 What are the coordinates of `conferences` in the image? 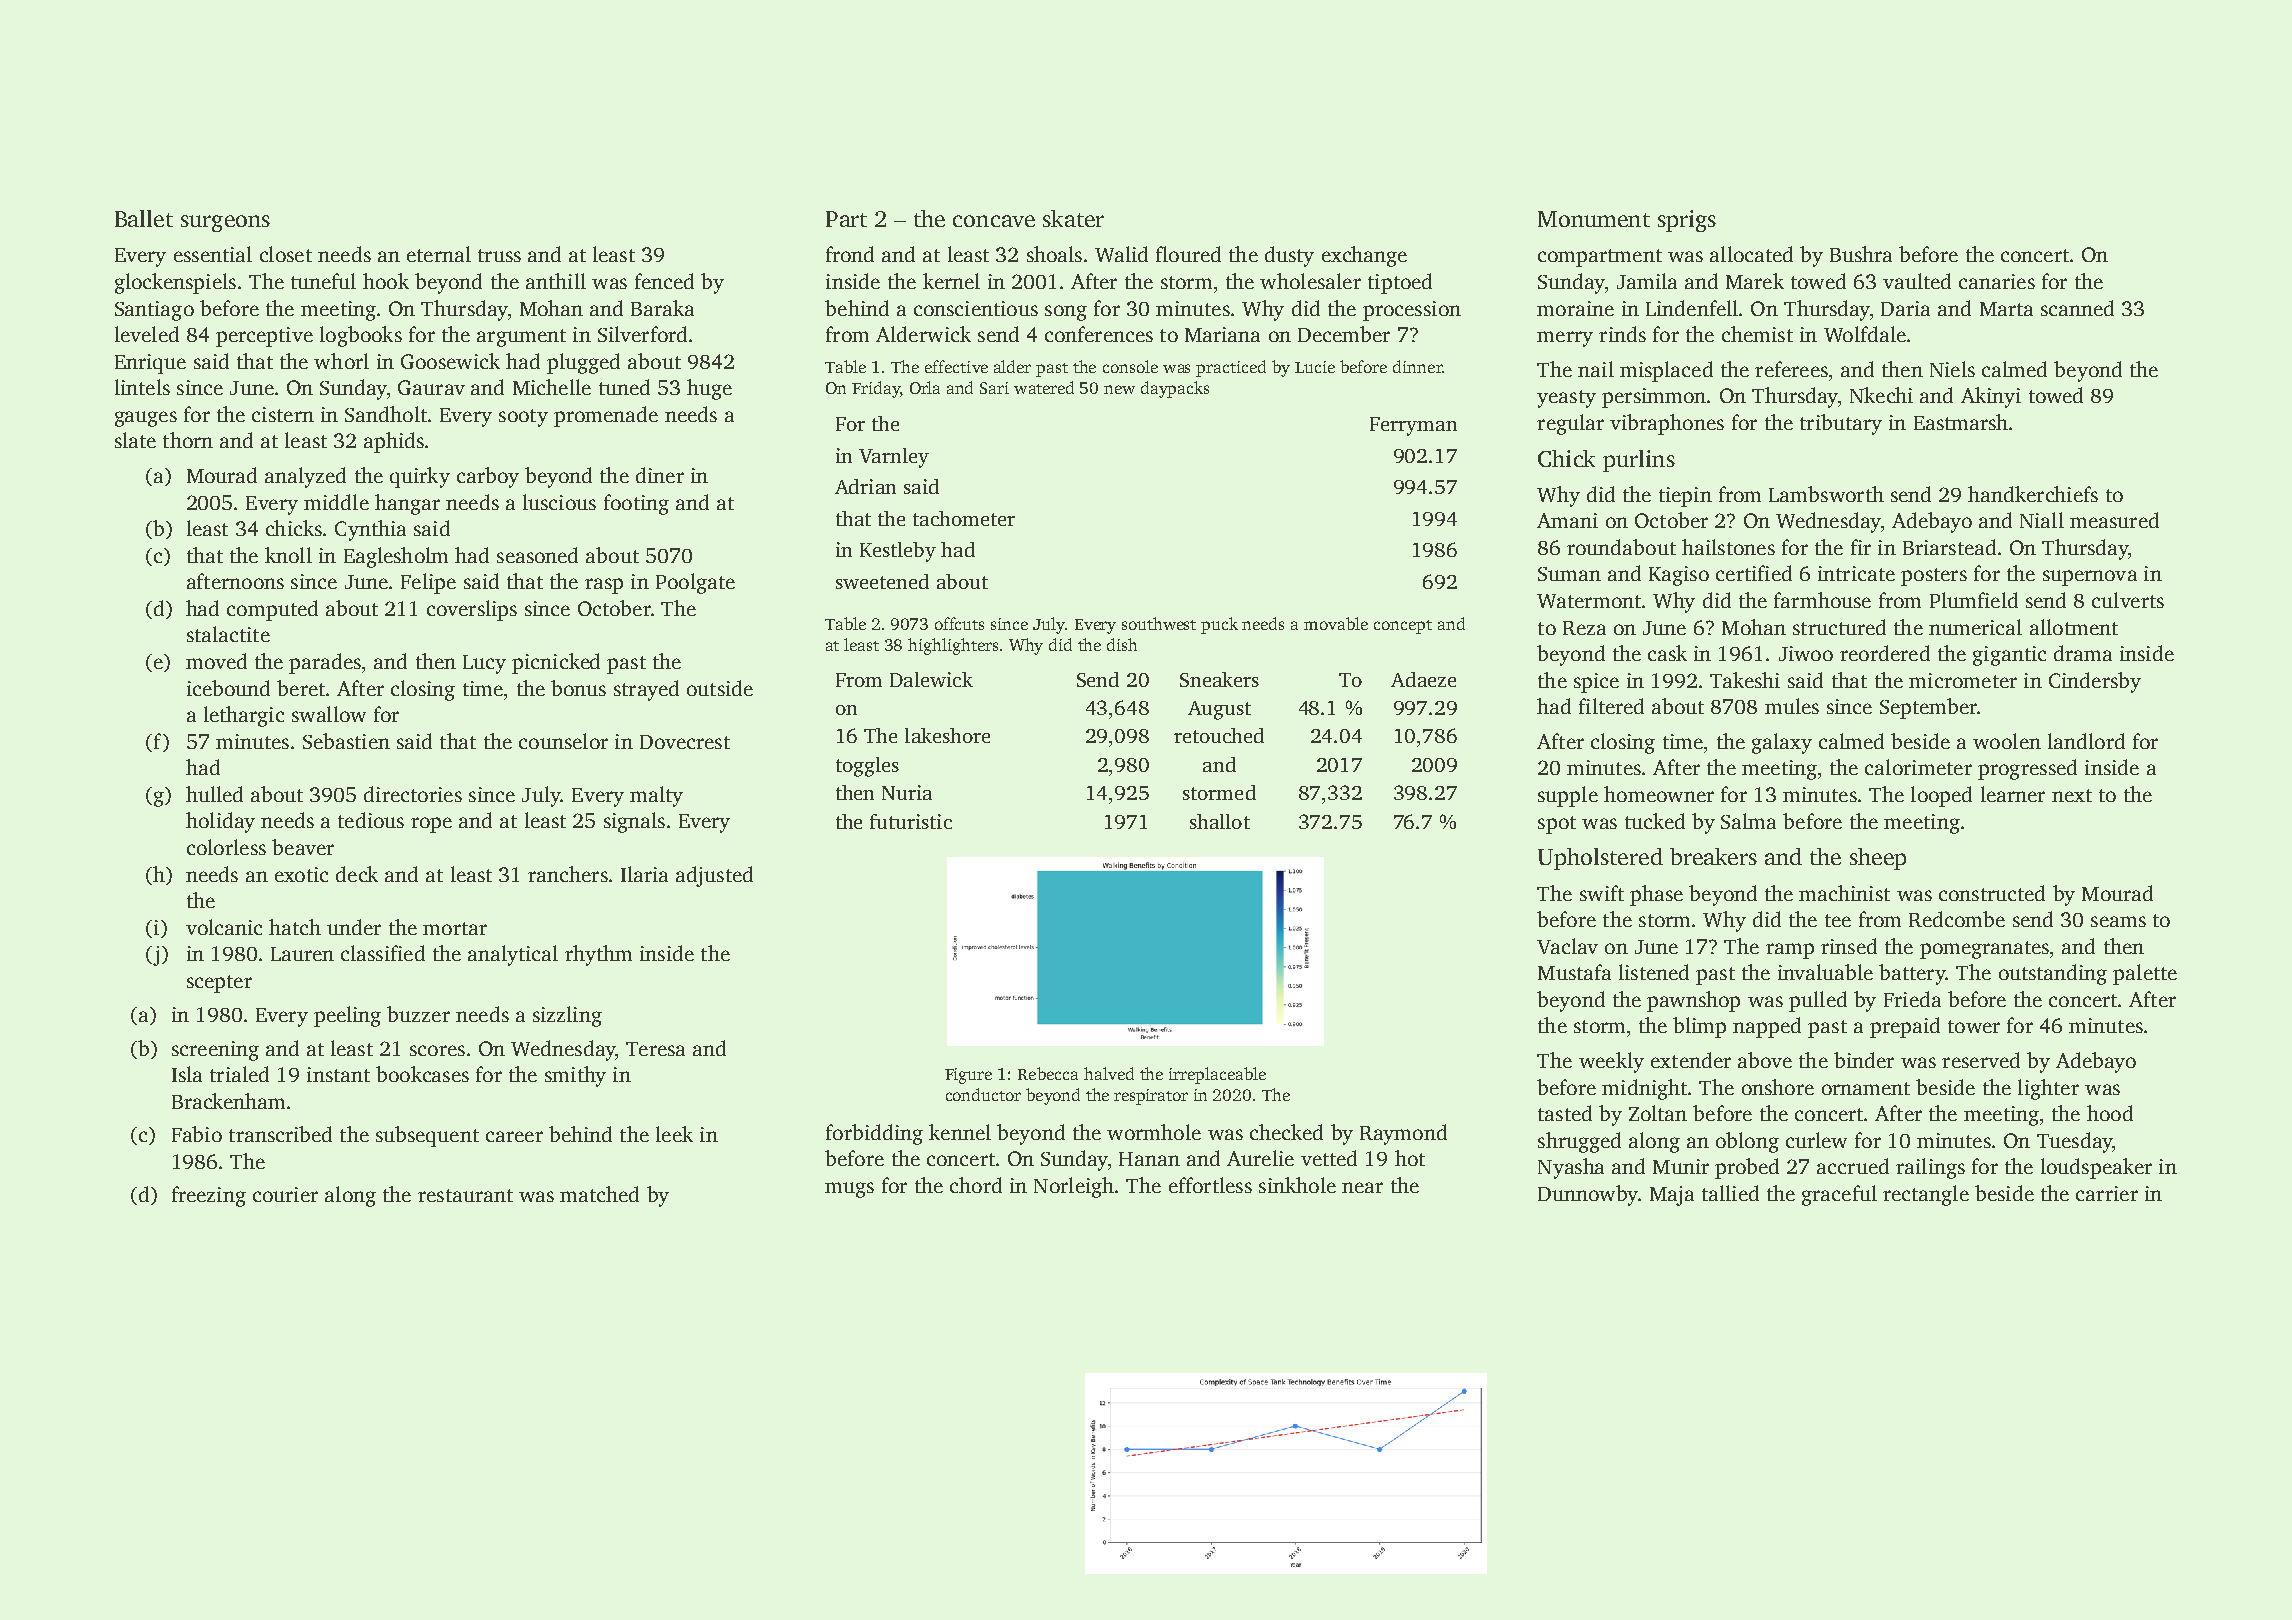 It's located at (1099, 334).
